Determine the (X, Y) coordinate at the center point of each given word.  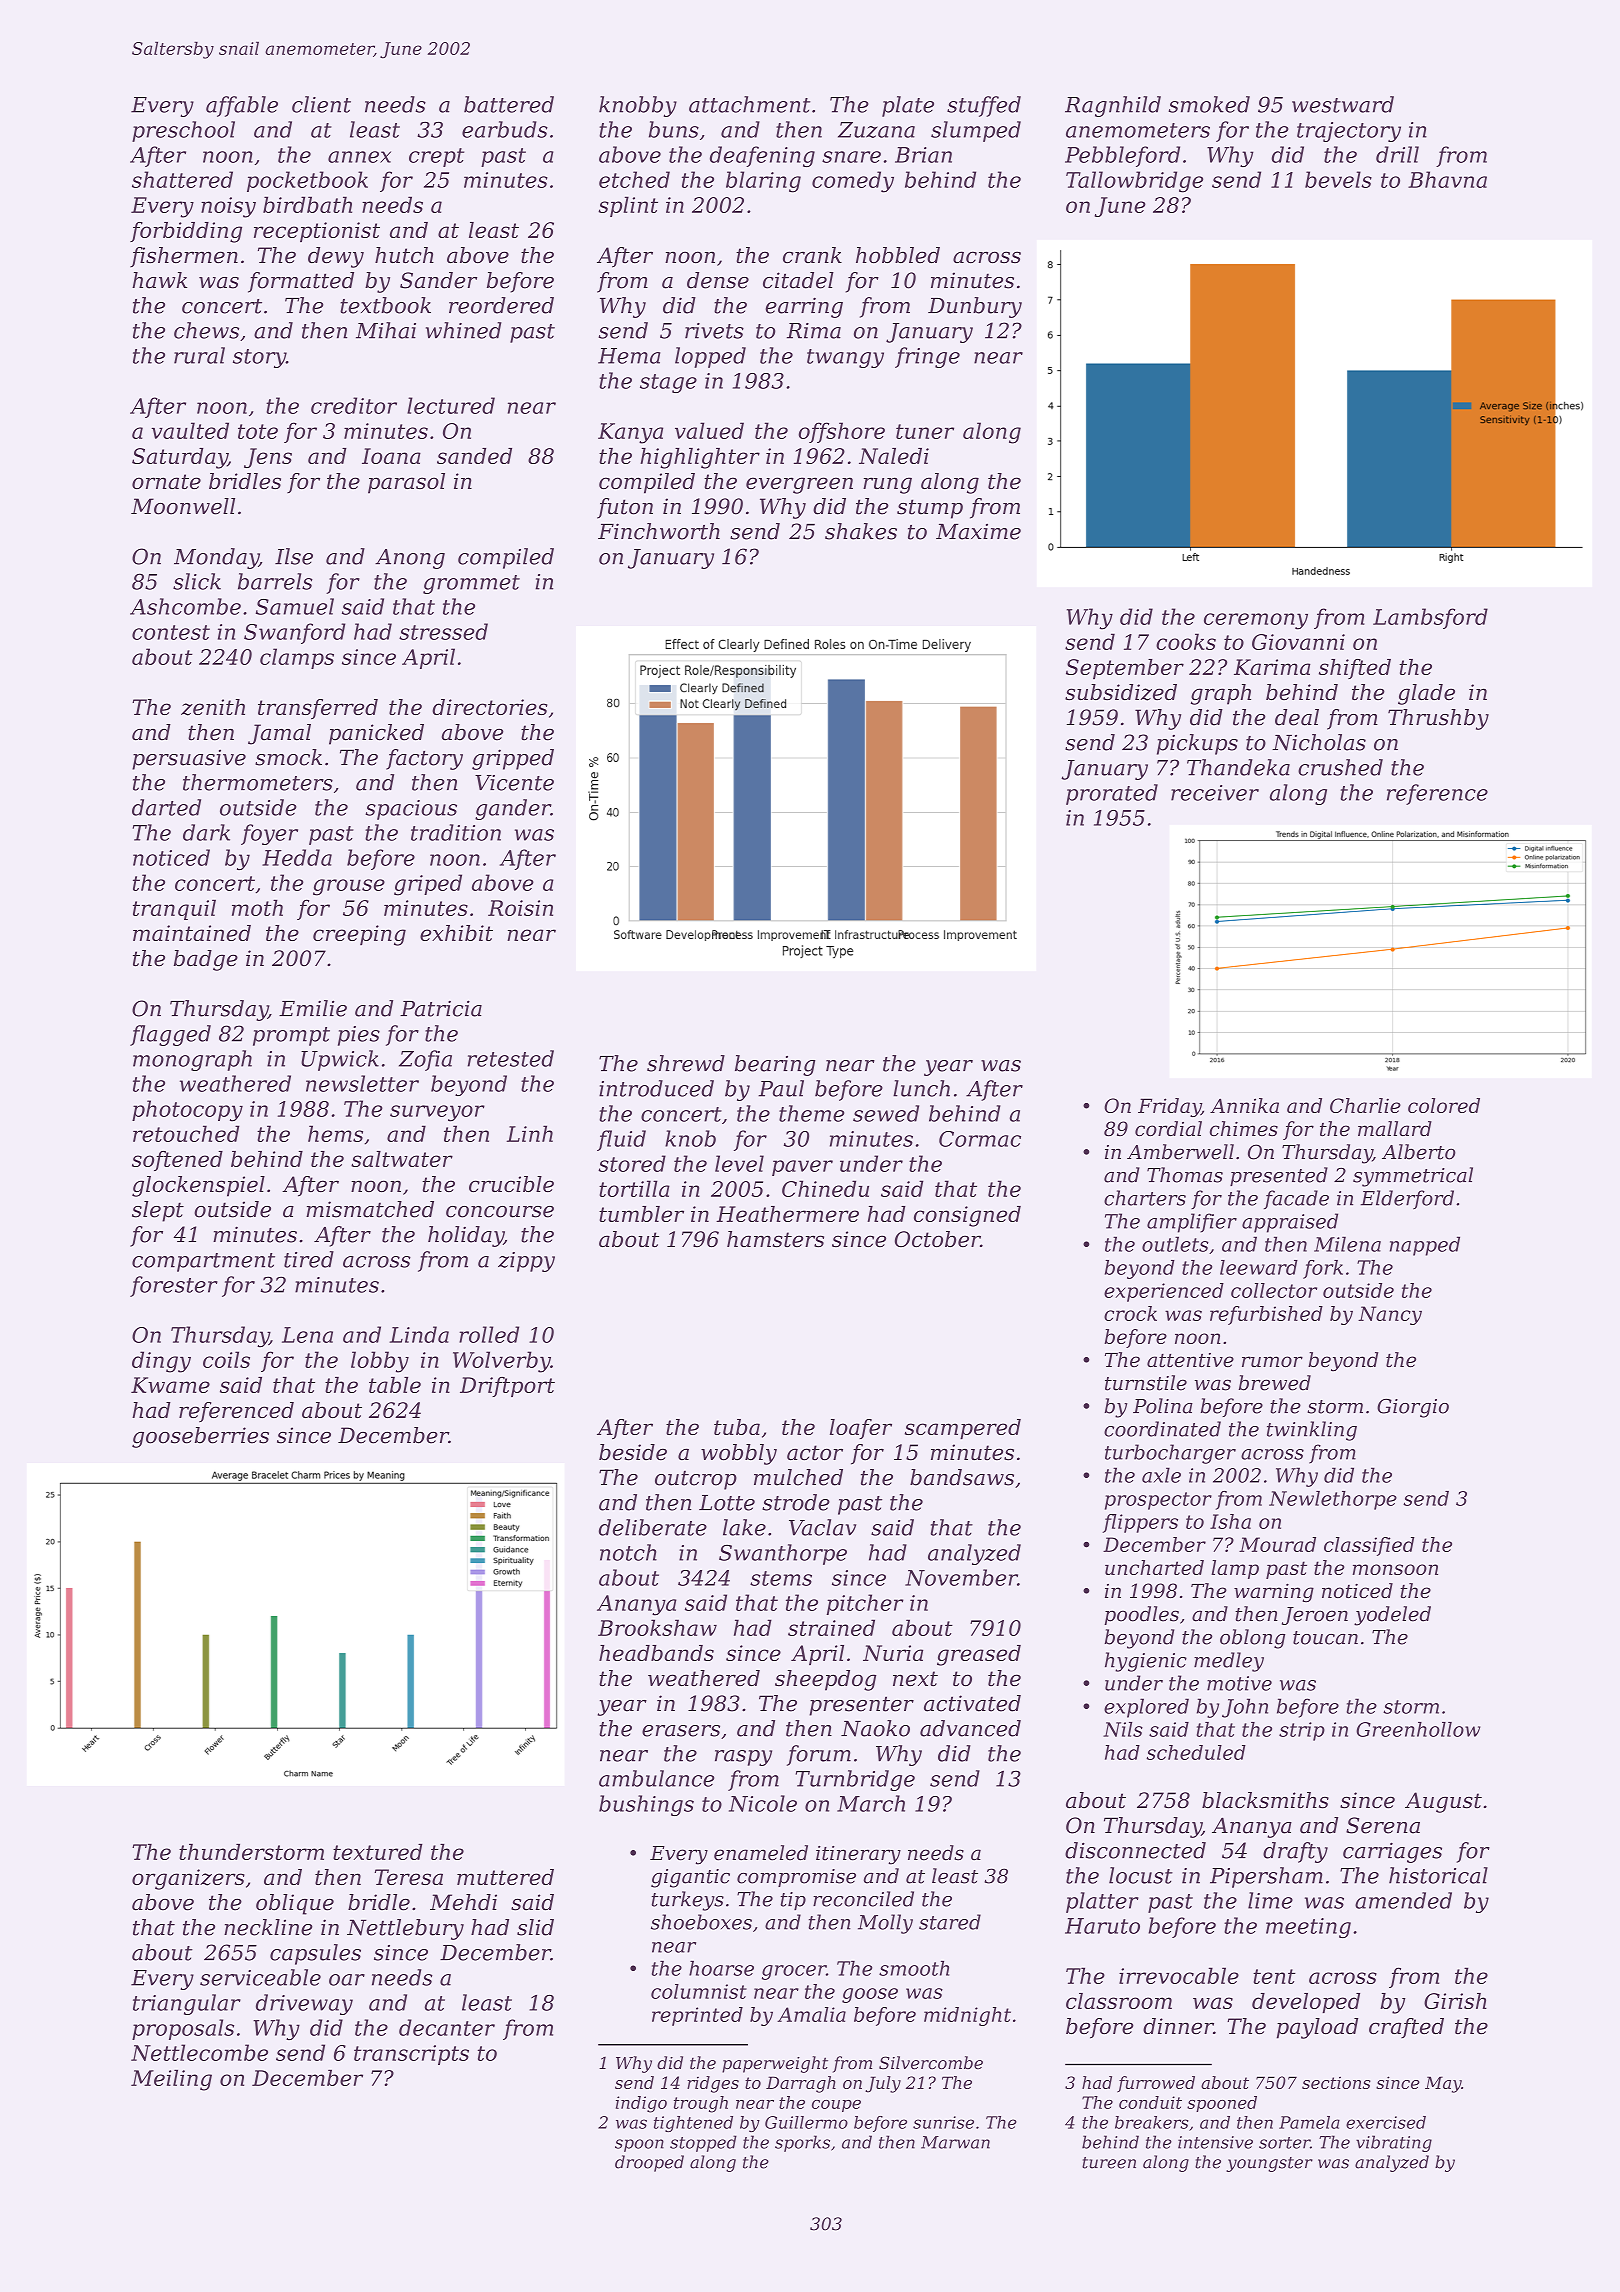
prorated (1112, 794)
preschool (183, 131)
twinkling (1312, 1431)
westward (1343, 104)
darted (166, 807)
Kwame (170, 1385)
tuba (737, 1427)
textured (377, 1852)
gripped (513, 759)
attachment (749, 104)
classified (1369, 1546)
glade (1426, 694)
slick (197, 581)
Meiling (171, 2080)
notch (628, 1552)
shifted (1355, 669)
